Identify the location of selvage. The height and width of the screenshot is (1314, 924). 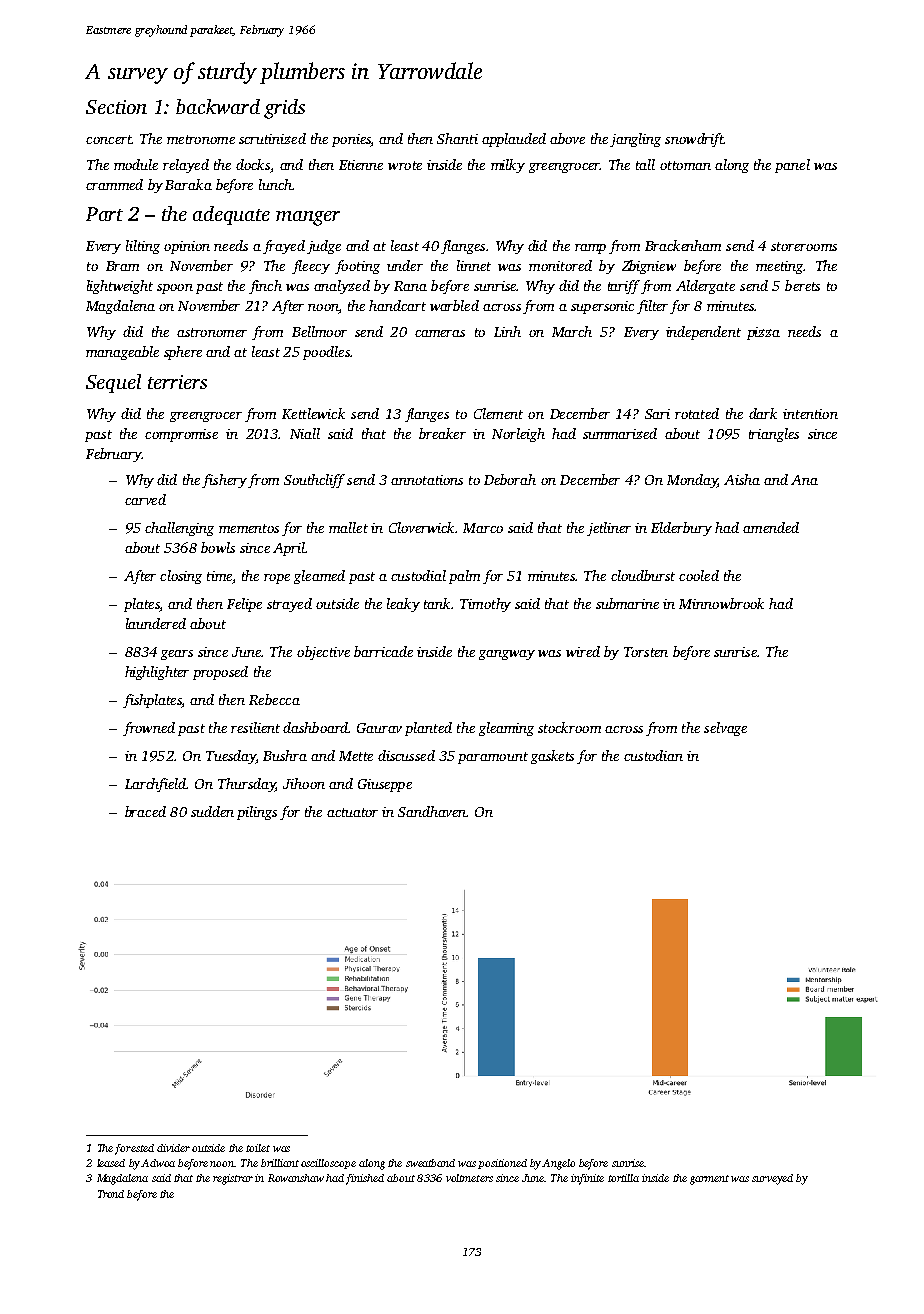
(725, 729).
